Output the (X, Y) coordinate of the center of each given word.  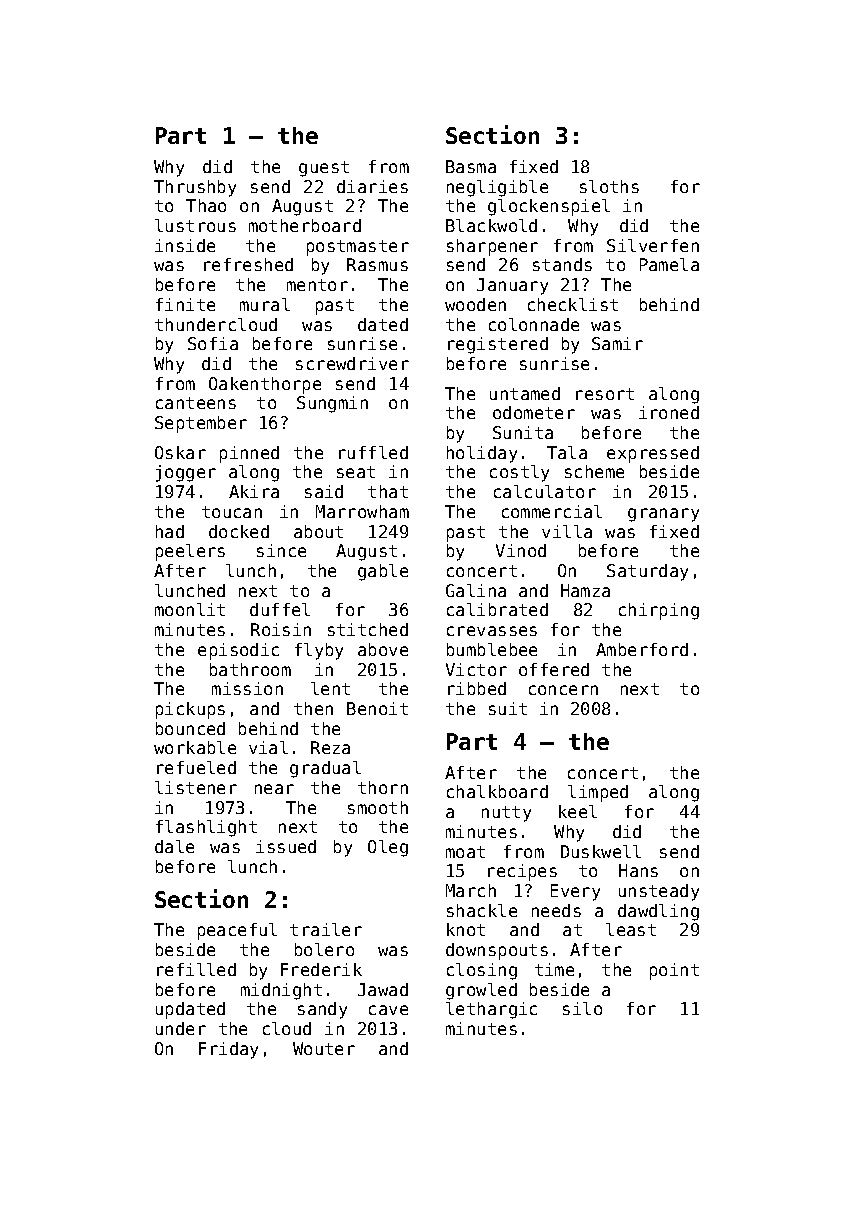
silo (582, 1008)
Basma (471, 166)
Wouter (324, 1048)
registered (498, 345)
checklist (573, 304)
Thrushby (195, 188)
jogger (186, 473)
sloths (609, 186)
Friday (228, 1050)
